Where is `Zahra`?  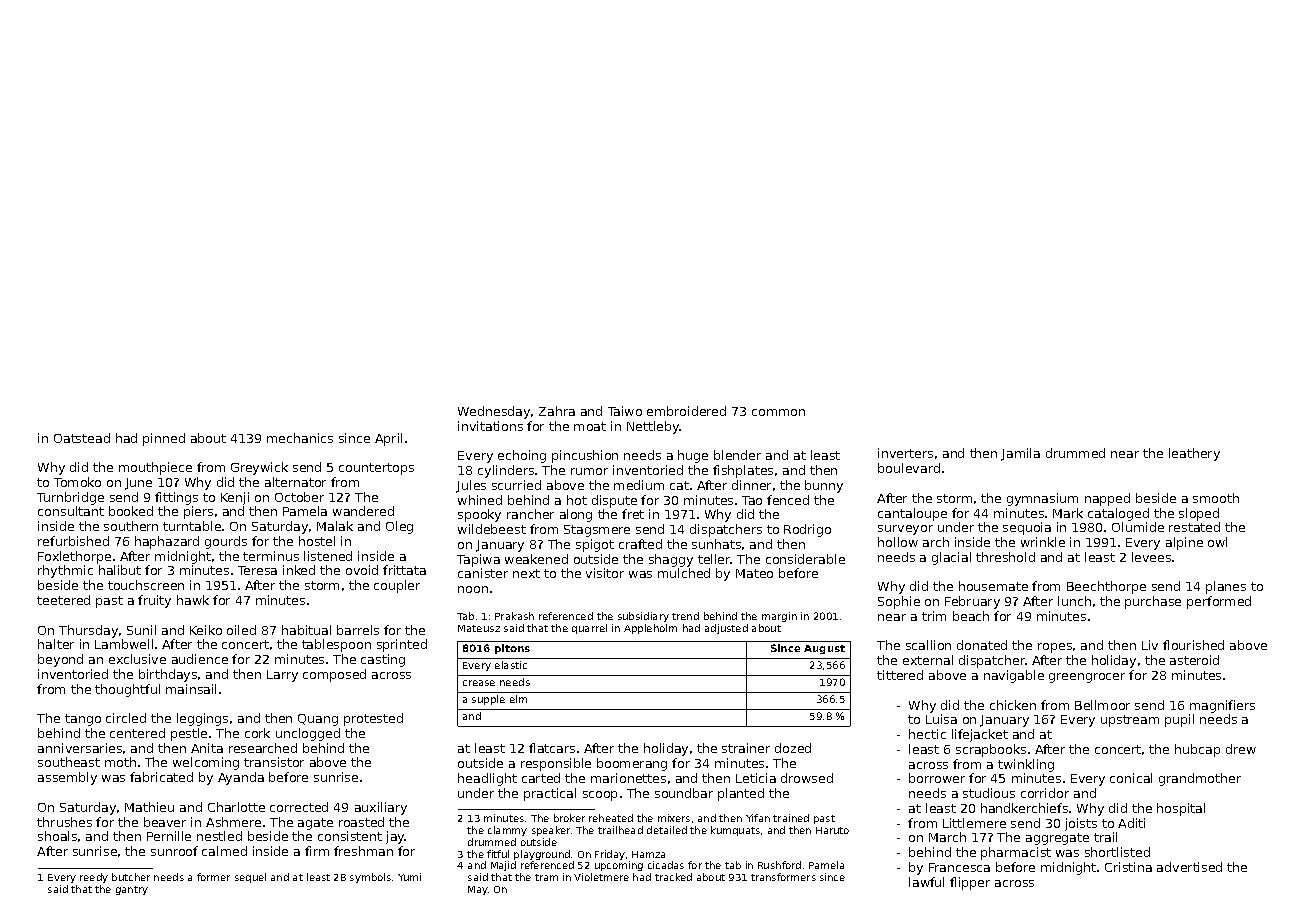
Zahra is located at coordinates (557, 411).
